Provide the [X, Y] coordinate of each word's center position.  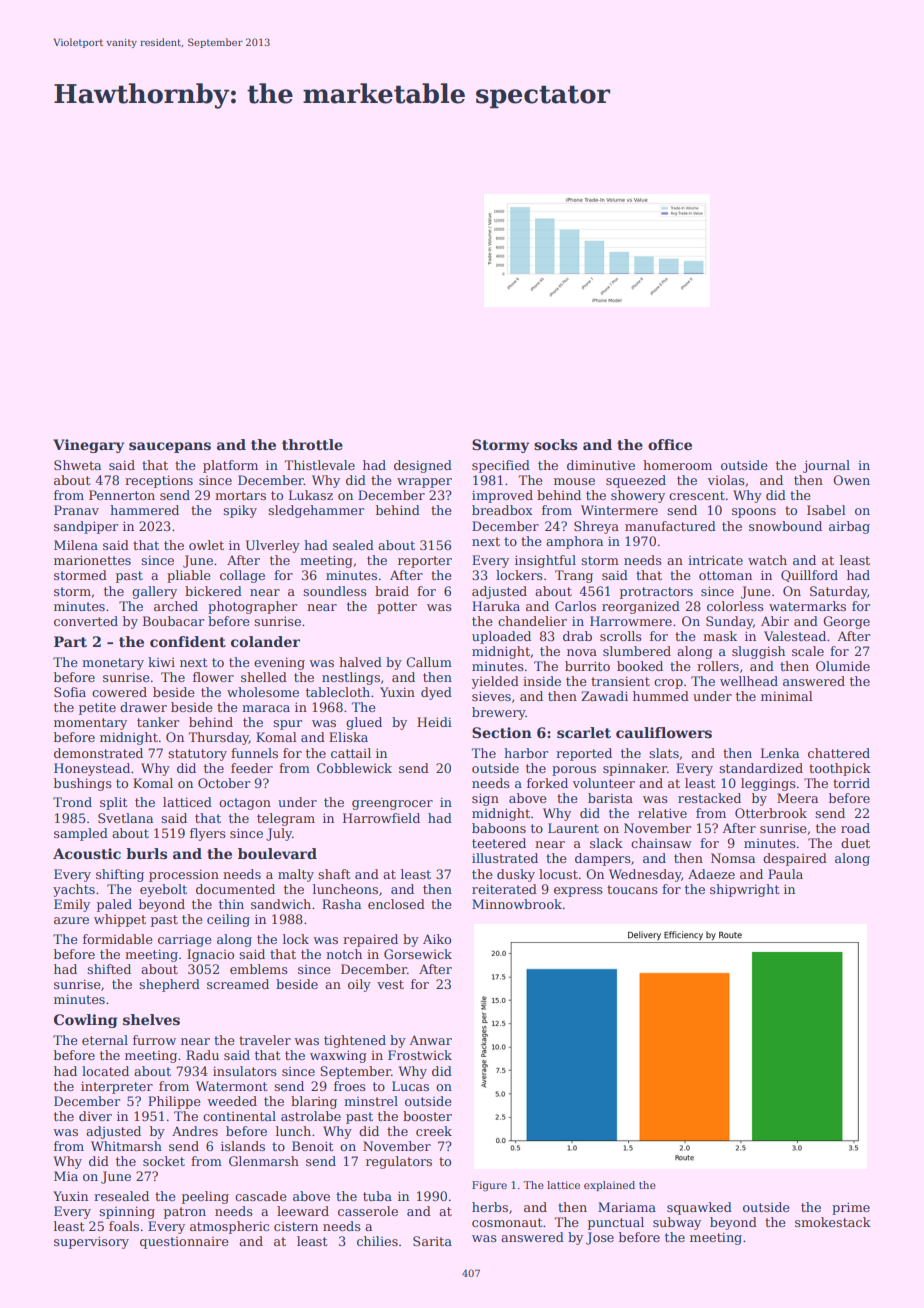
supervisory [91, 1242]
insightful [545, 561]
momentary [90, 724]
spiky [240, 511]
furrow [154, 1040]
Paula [785, 874]
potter [397, 608]
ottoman [725, 575]
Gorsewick [418, 954]
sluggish [758, 652]
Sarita [432, 1241]
